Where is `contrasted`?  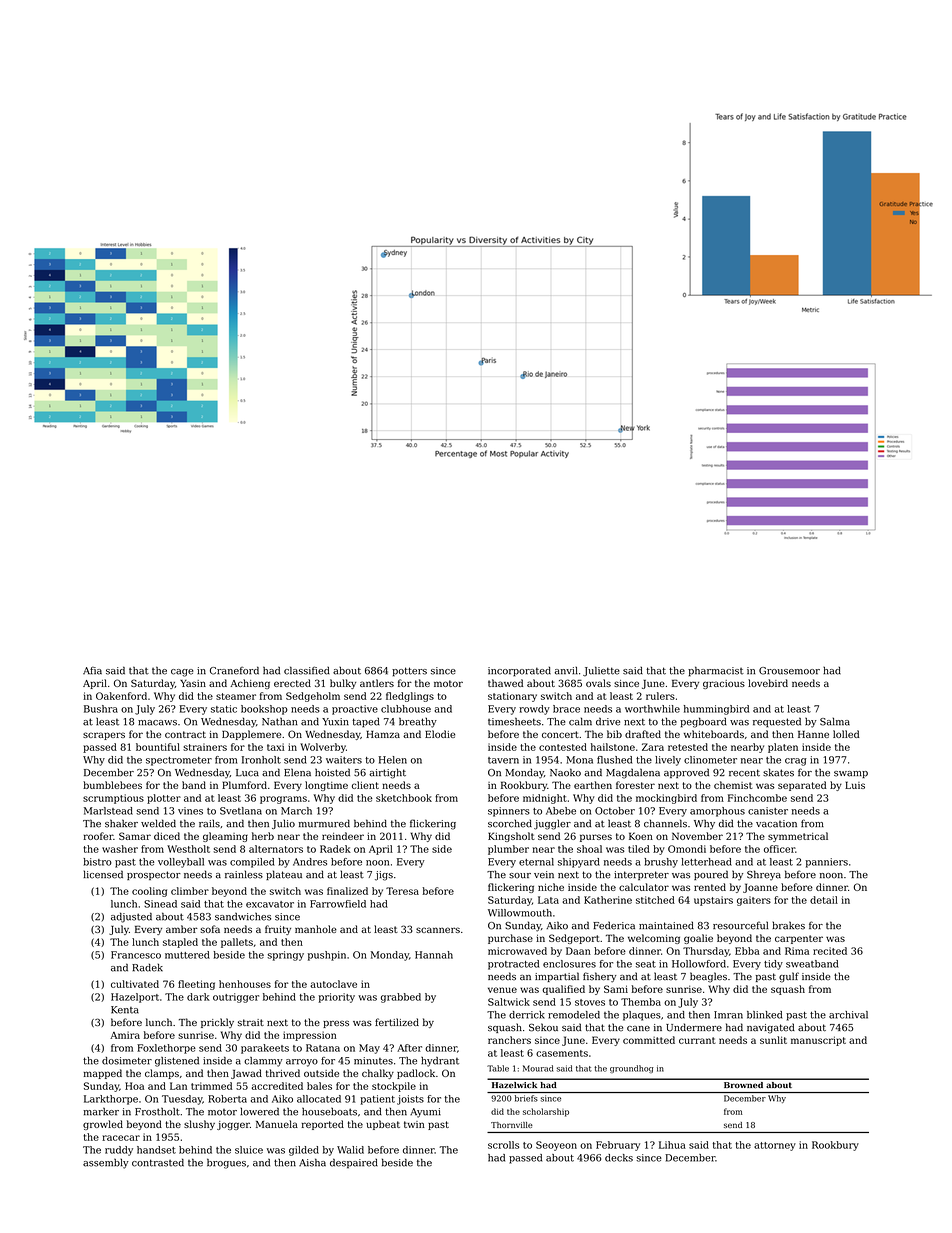 contrasted is located at coordinates (158, 1162).
